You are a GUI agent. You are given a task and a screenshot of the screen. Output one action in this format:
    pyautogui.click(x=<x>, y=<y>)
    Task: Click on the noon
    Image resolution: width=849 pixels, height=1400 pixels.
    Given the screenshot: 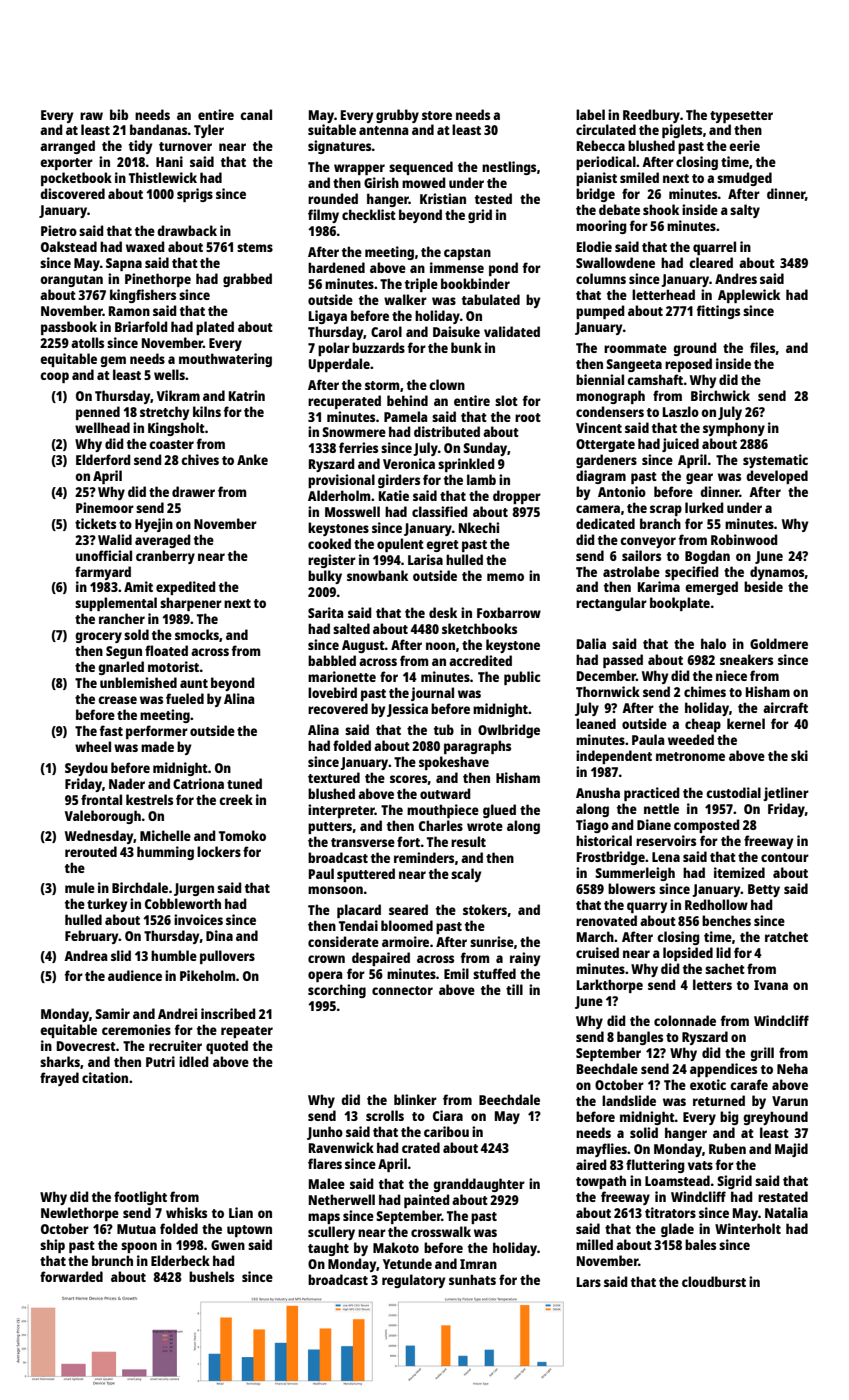 What is the action you would take?
    pyautogui.click(x=440, y=646)
